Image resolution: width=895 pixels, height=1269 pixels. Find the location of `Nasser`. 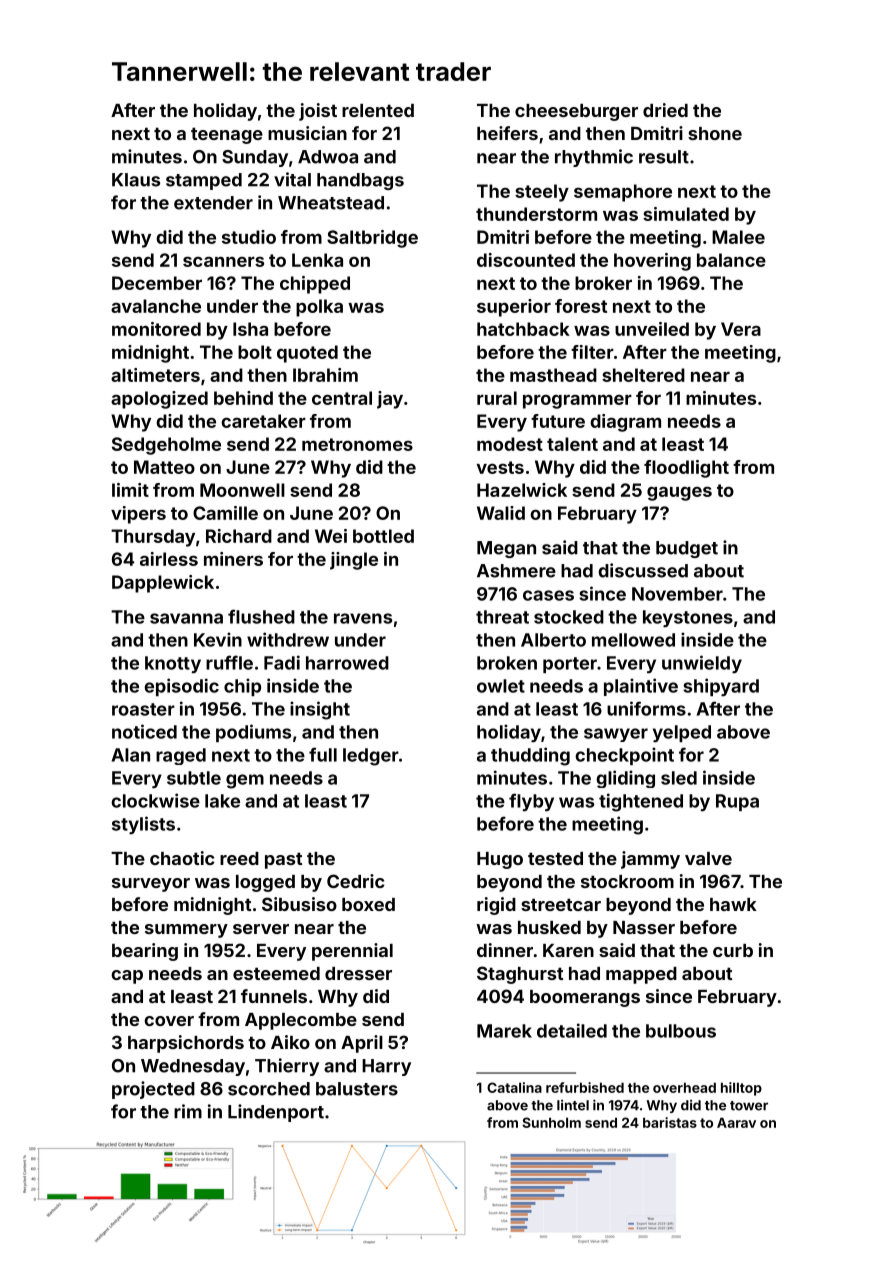

Nasser is located at coordinates (644, 927).
